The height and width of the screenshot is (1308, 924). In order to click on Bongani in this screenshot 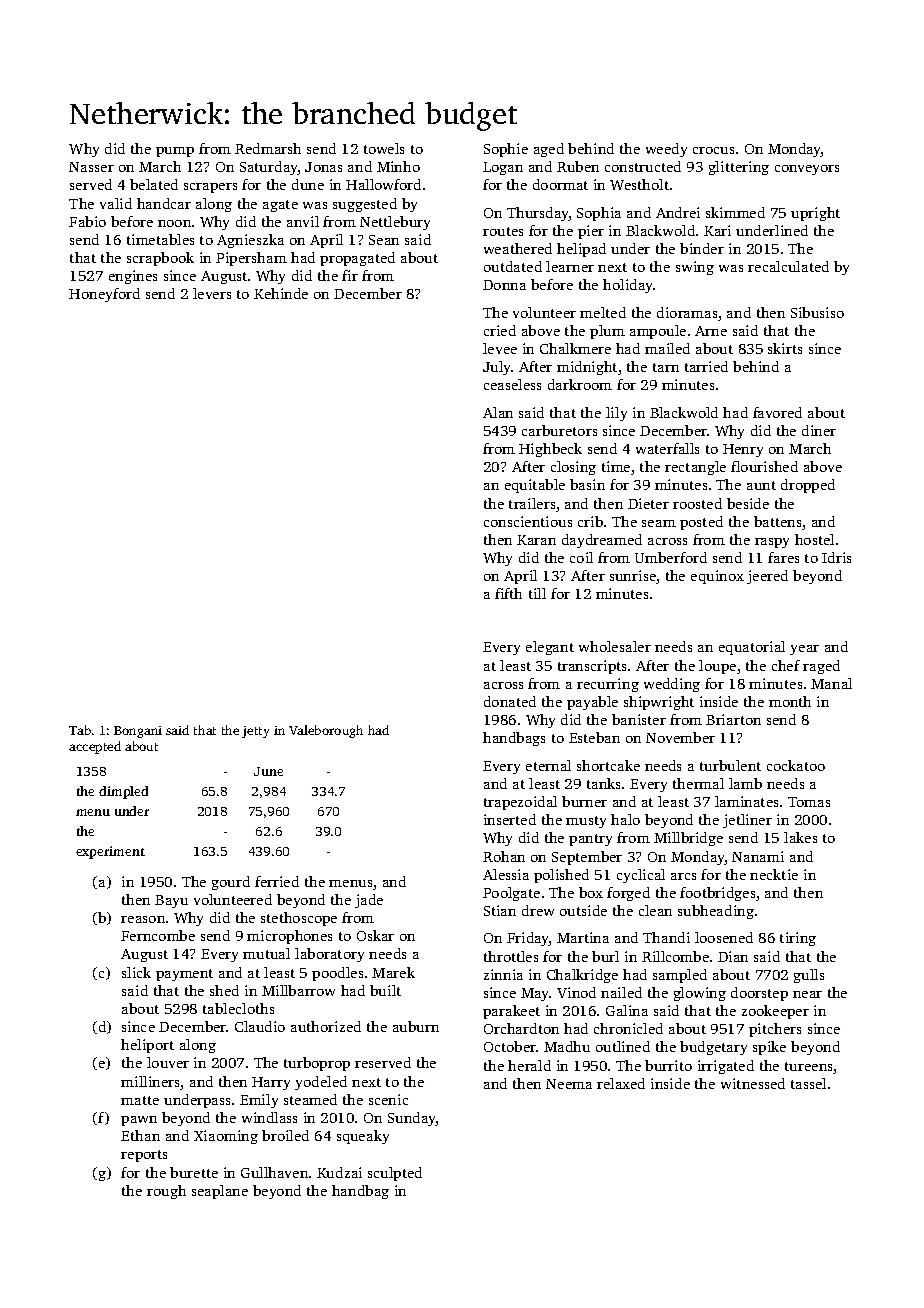, I will do `click(138, 732)`.
